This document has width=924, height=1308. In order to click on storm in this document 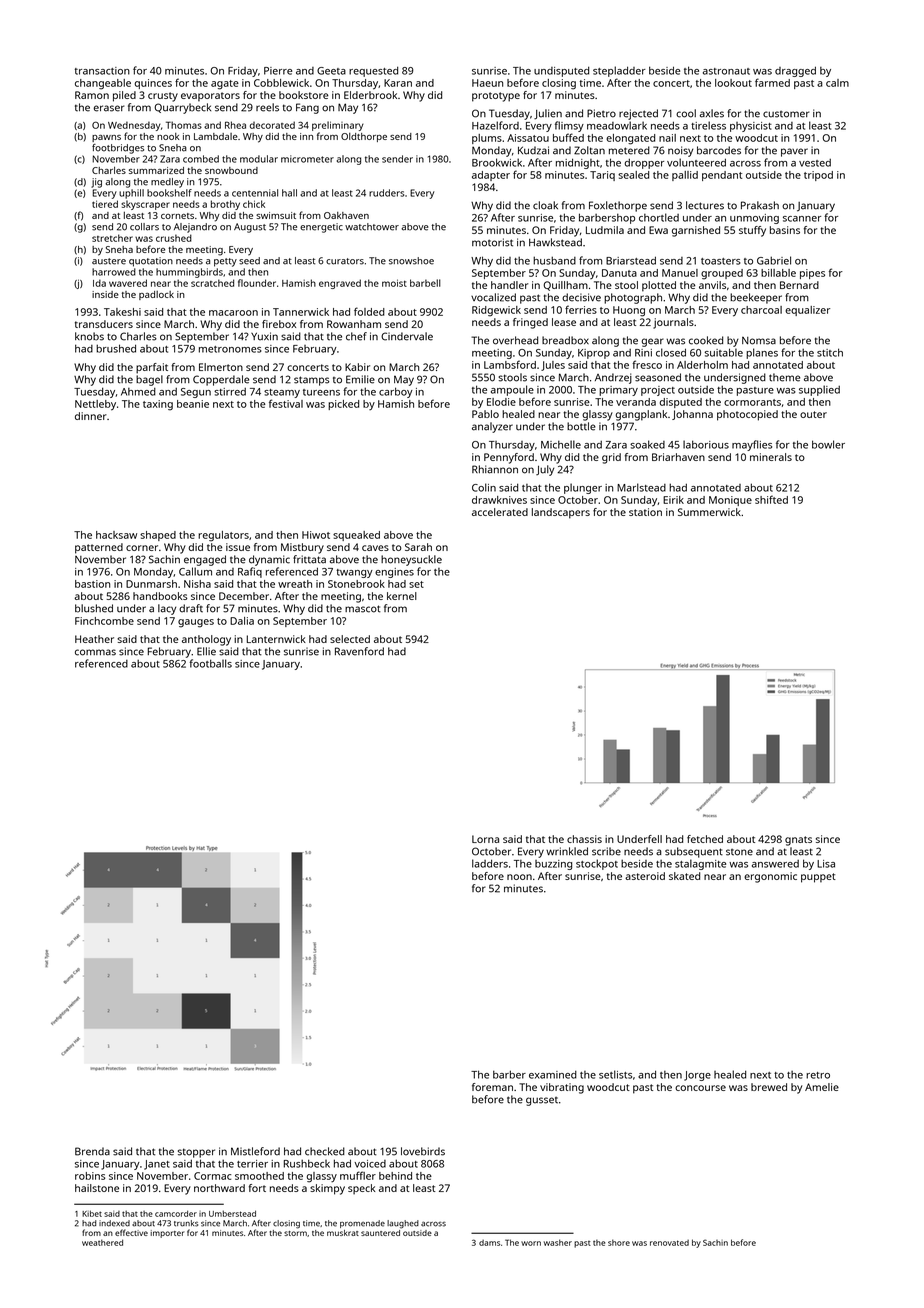, I will do `click(295, 1233)`.
